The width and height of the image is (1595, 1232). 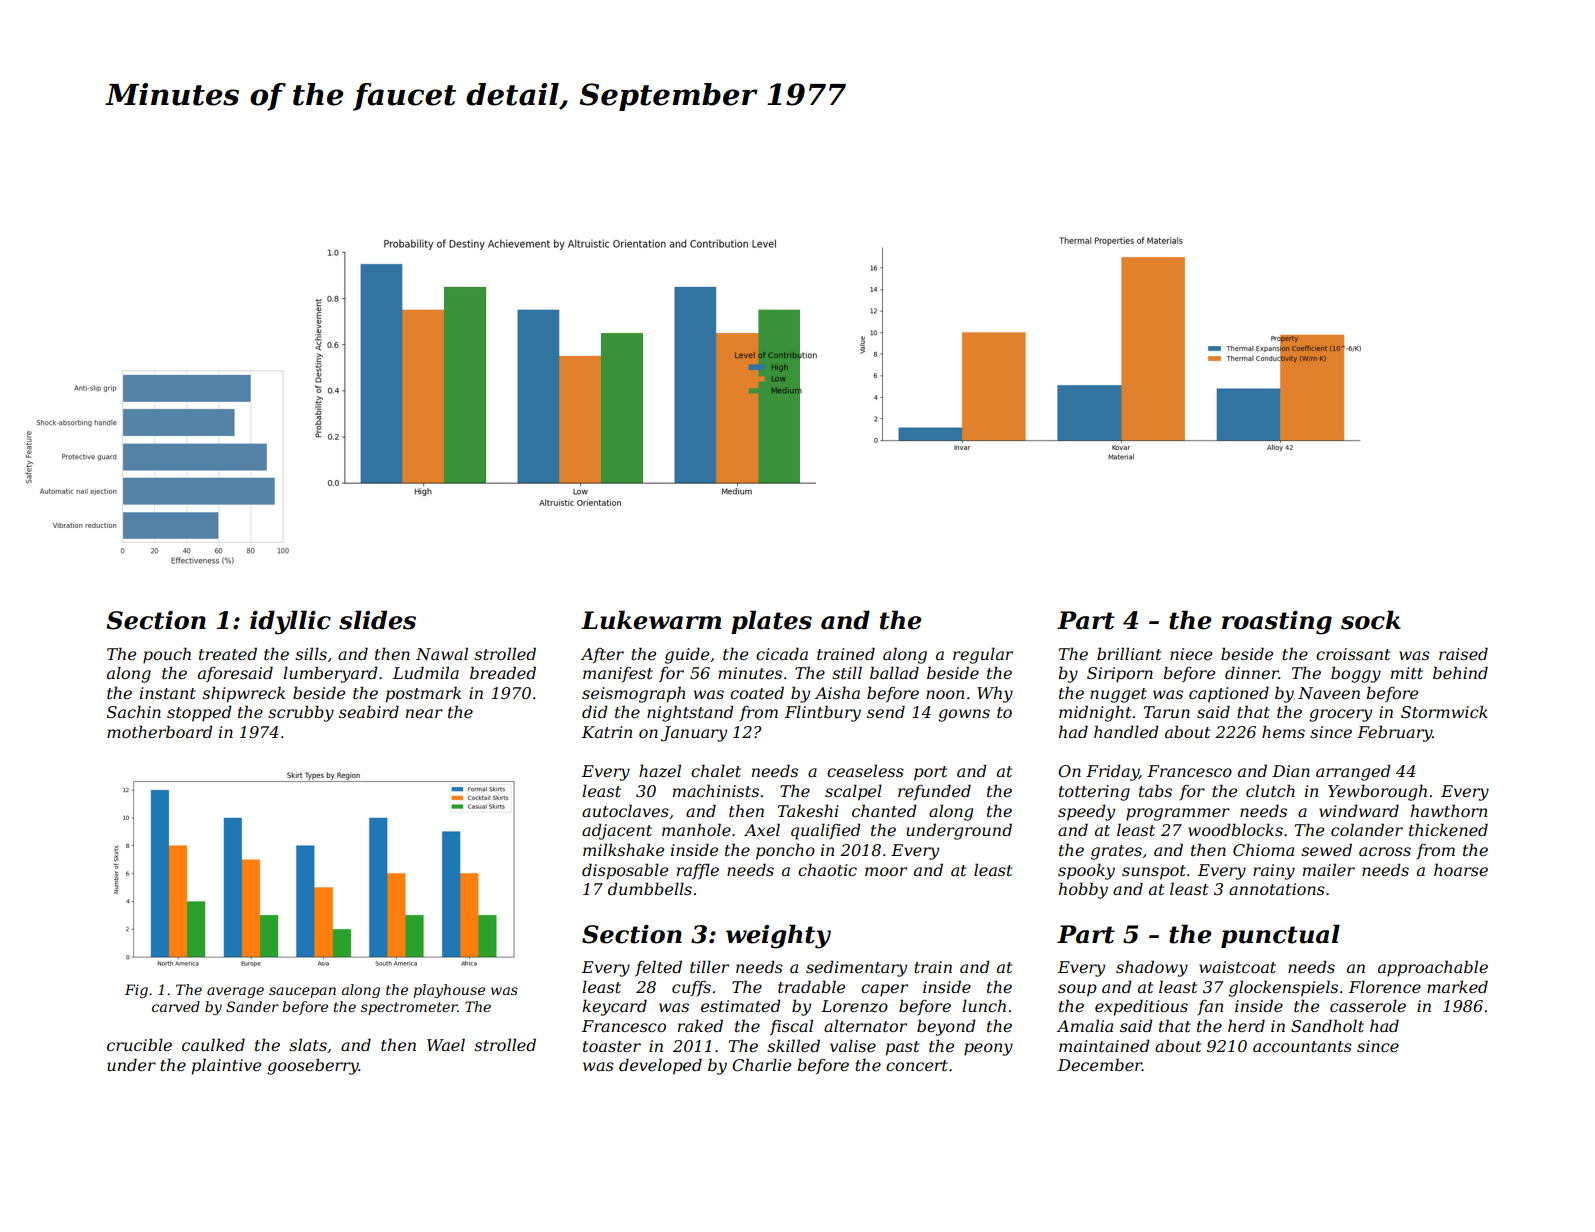 What do you see at coordinates (1086, 812) in the image?
I see `speedy` at bounding box center [1086, 812].
